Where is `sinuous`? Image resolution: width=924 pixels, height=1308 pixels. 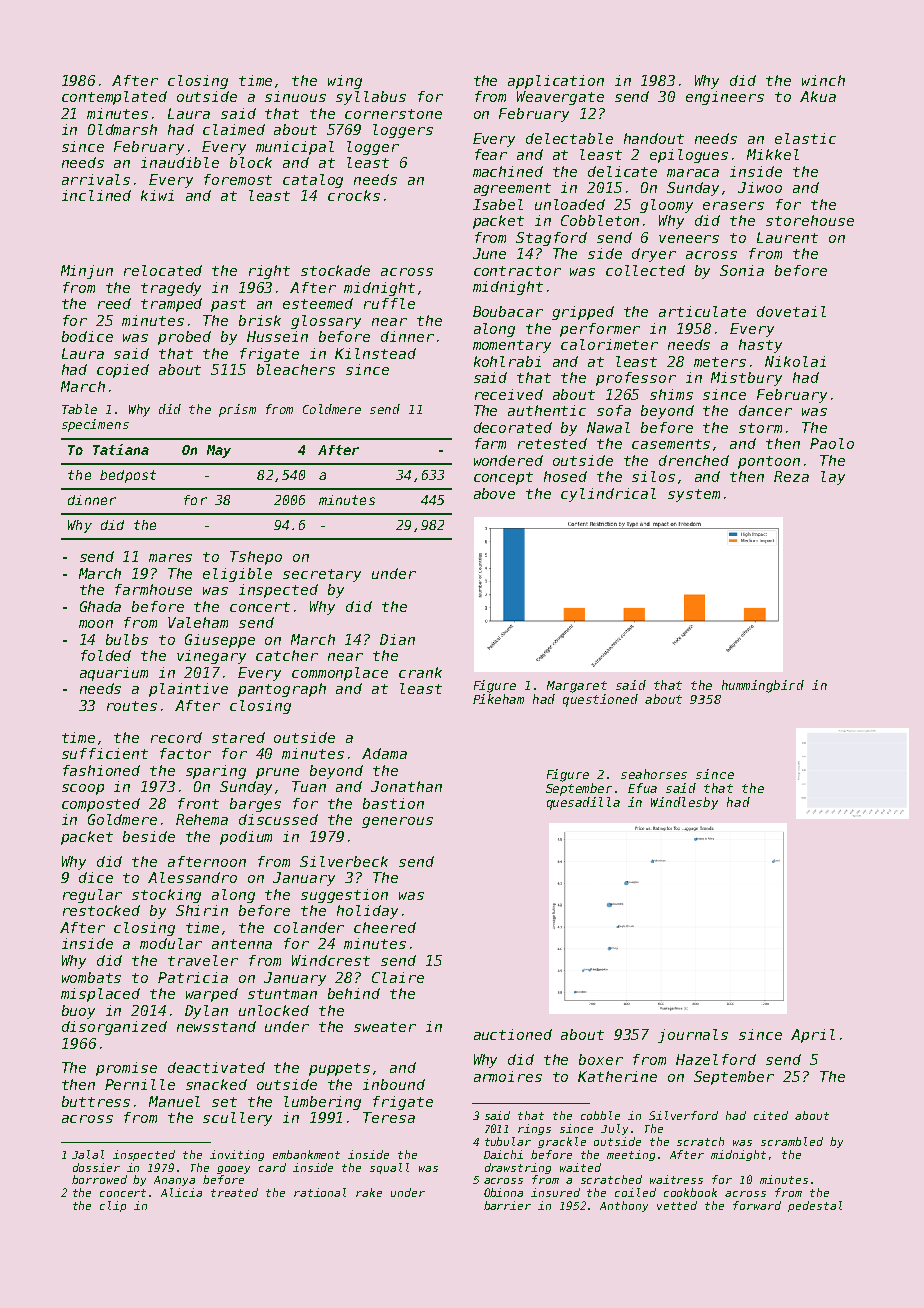 sinuous is located at coordinates (295, 96).
